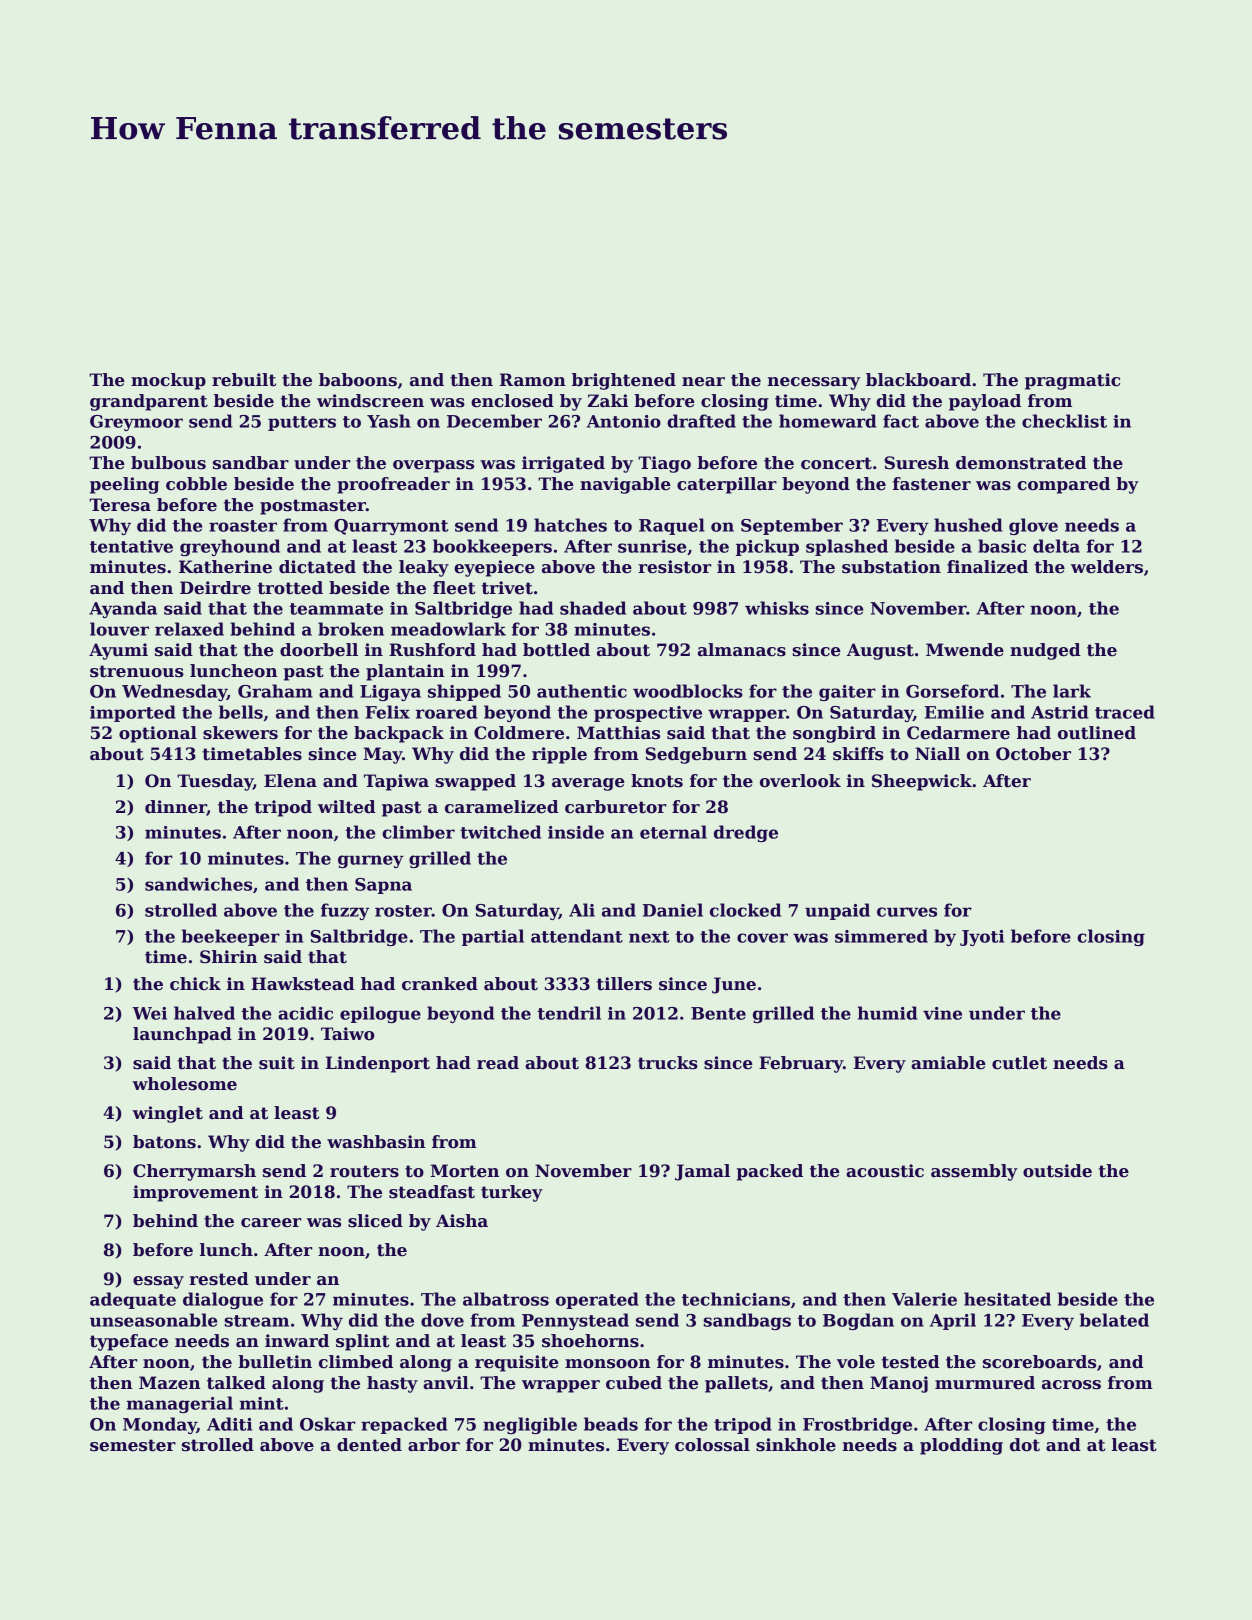  I want to click on traced, so click(1125, 712).
